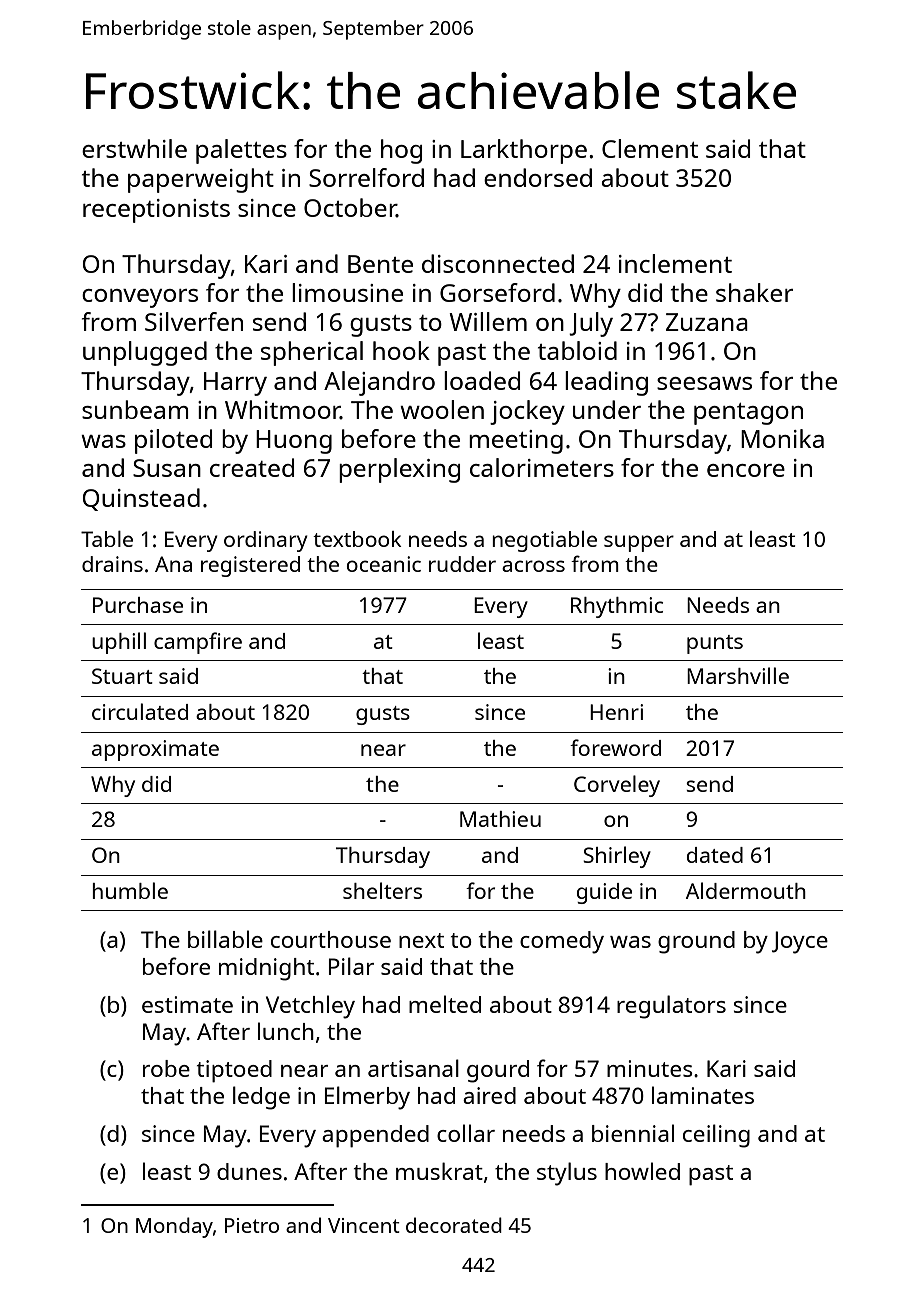 This image has height=1311, width=924. Describe the element at coordinates (156, 211) in the image. I see `receptionists` at that location.
